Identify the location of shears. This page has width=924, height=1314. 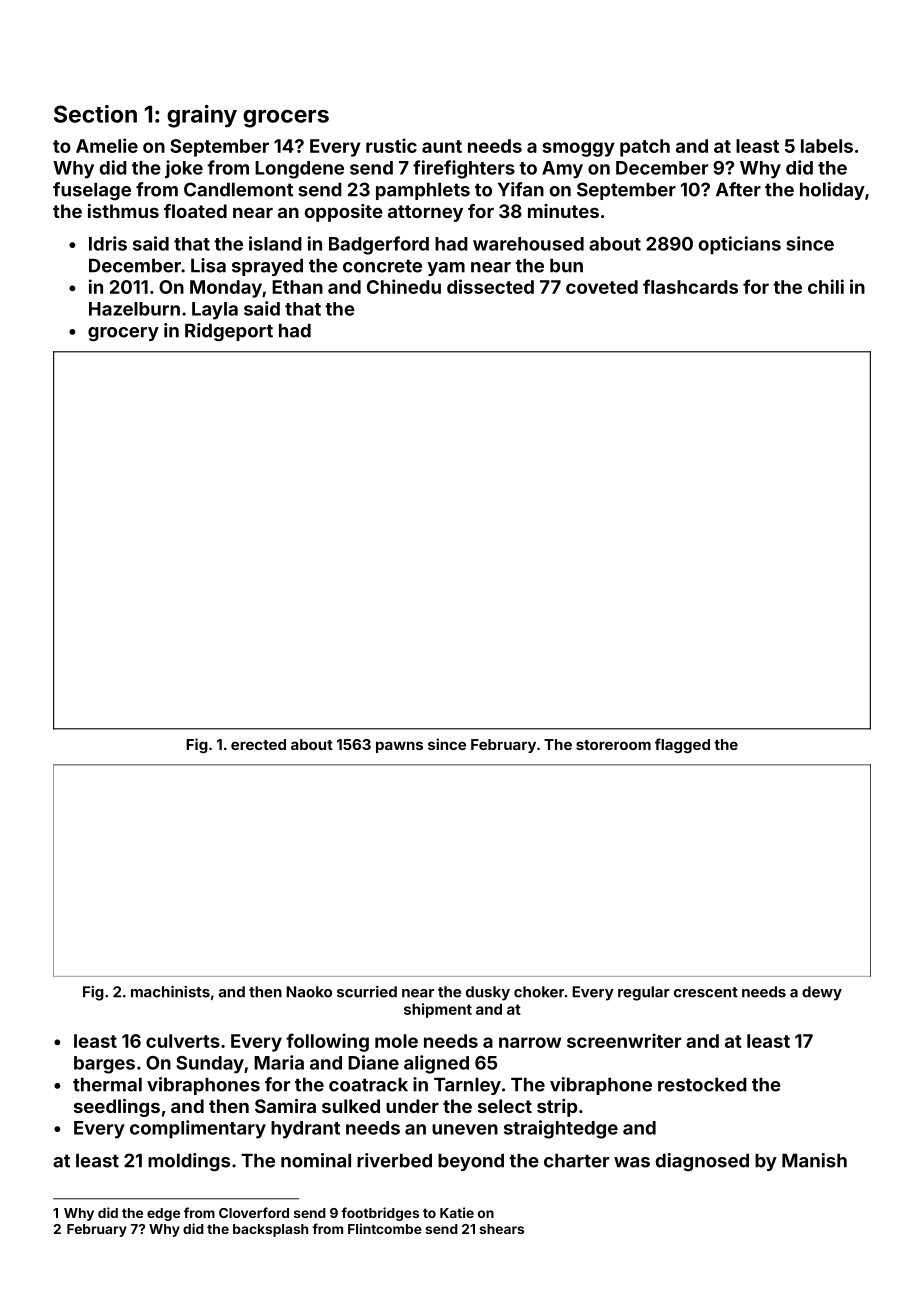
(501, 1229).
